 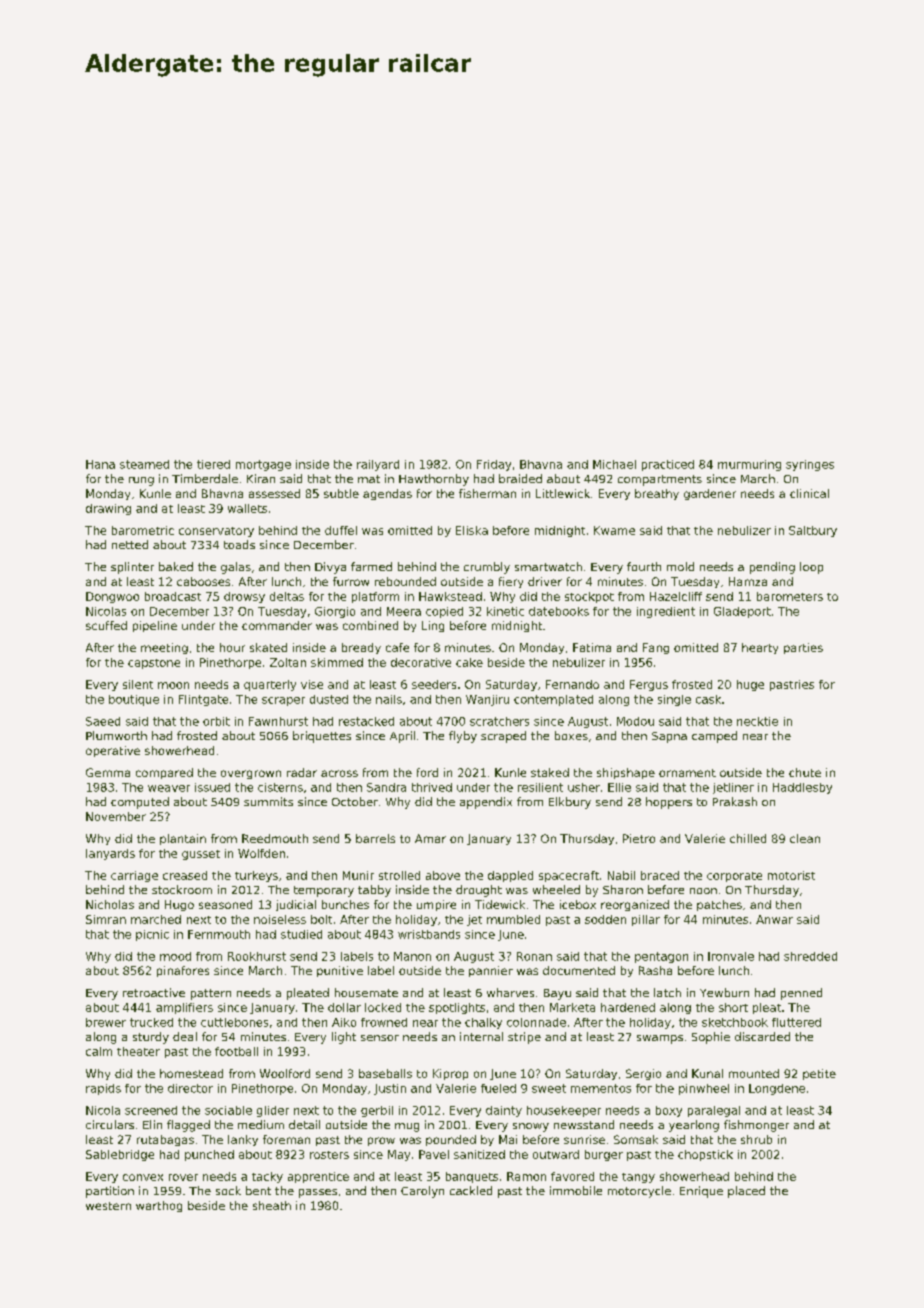 What do you see at coordinates (100, 464) in the page?
I see `Hana` at bounding box center [100, 464].
